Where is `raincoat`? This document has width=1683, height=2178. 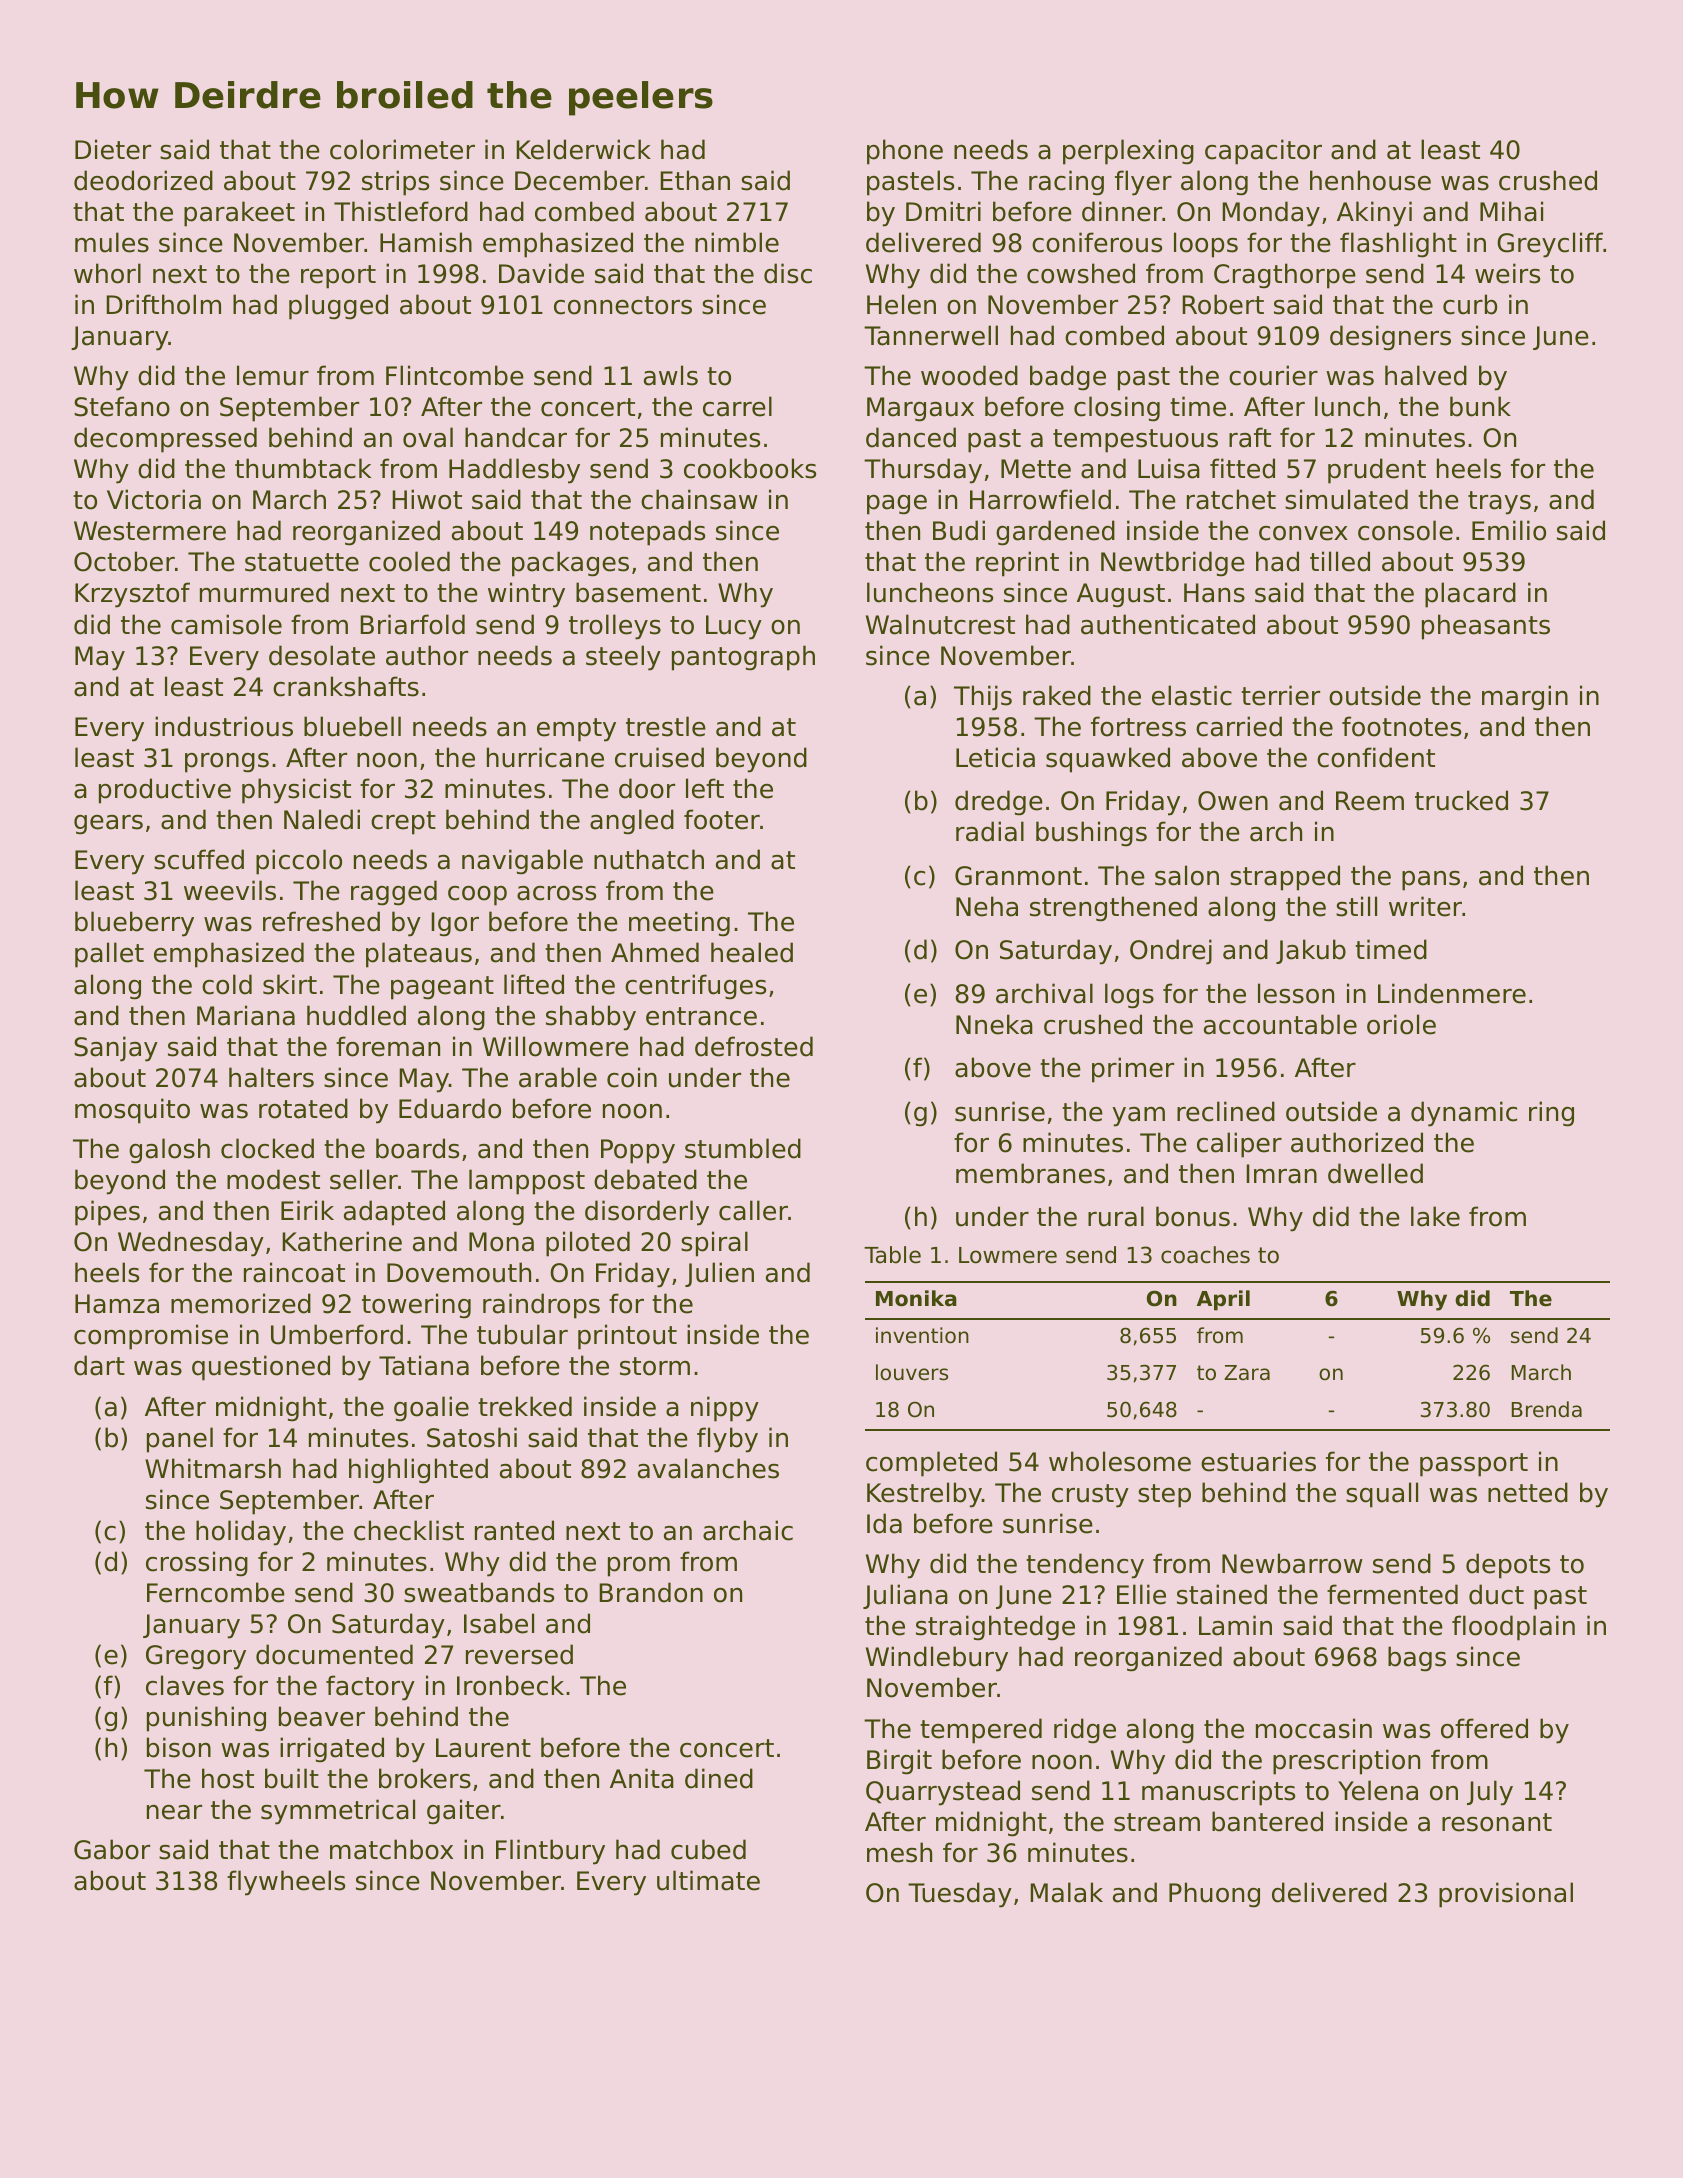 raincoat is located at coordinates (294, 1272).
